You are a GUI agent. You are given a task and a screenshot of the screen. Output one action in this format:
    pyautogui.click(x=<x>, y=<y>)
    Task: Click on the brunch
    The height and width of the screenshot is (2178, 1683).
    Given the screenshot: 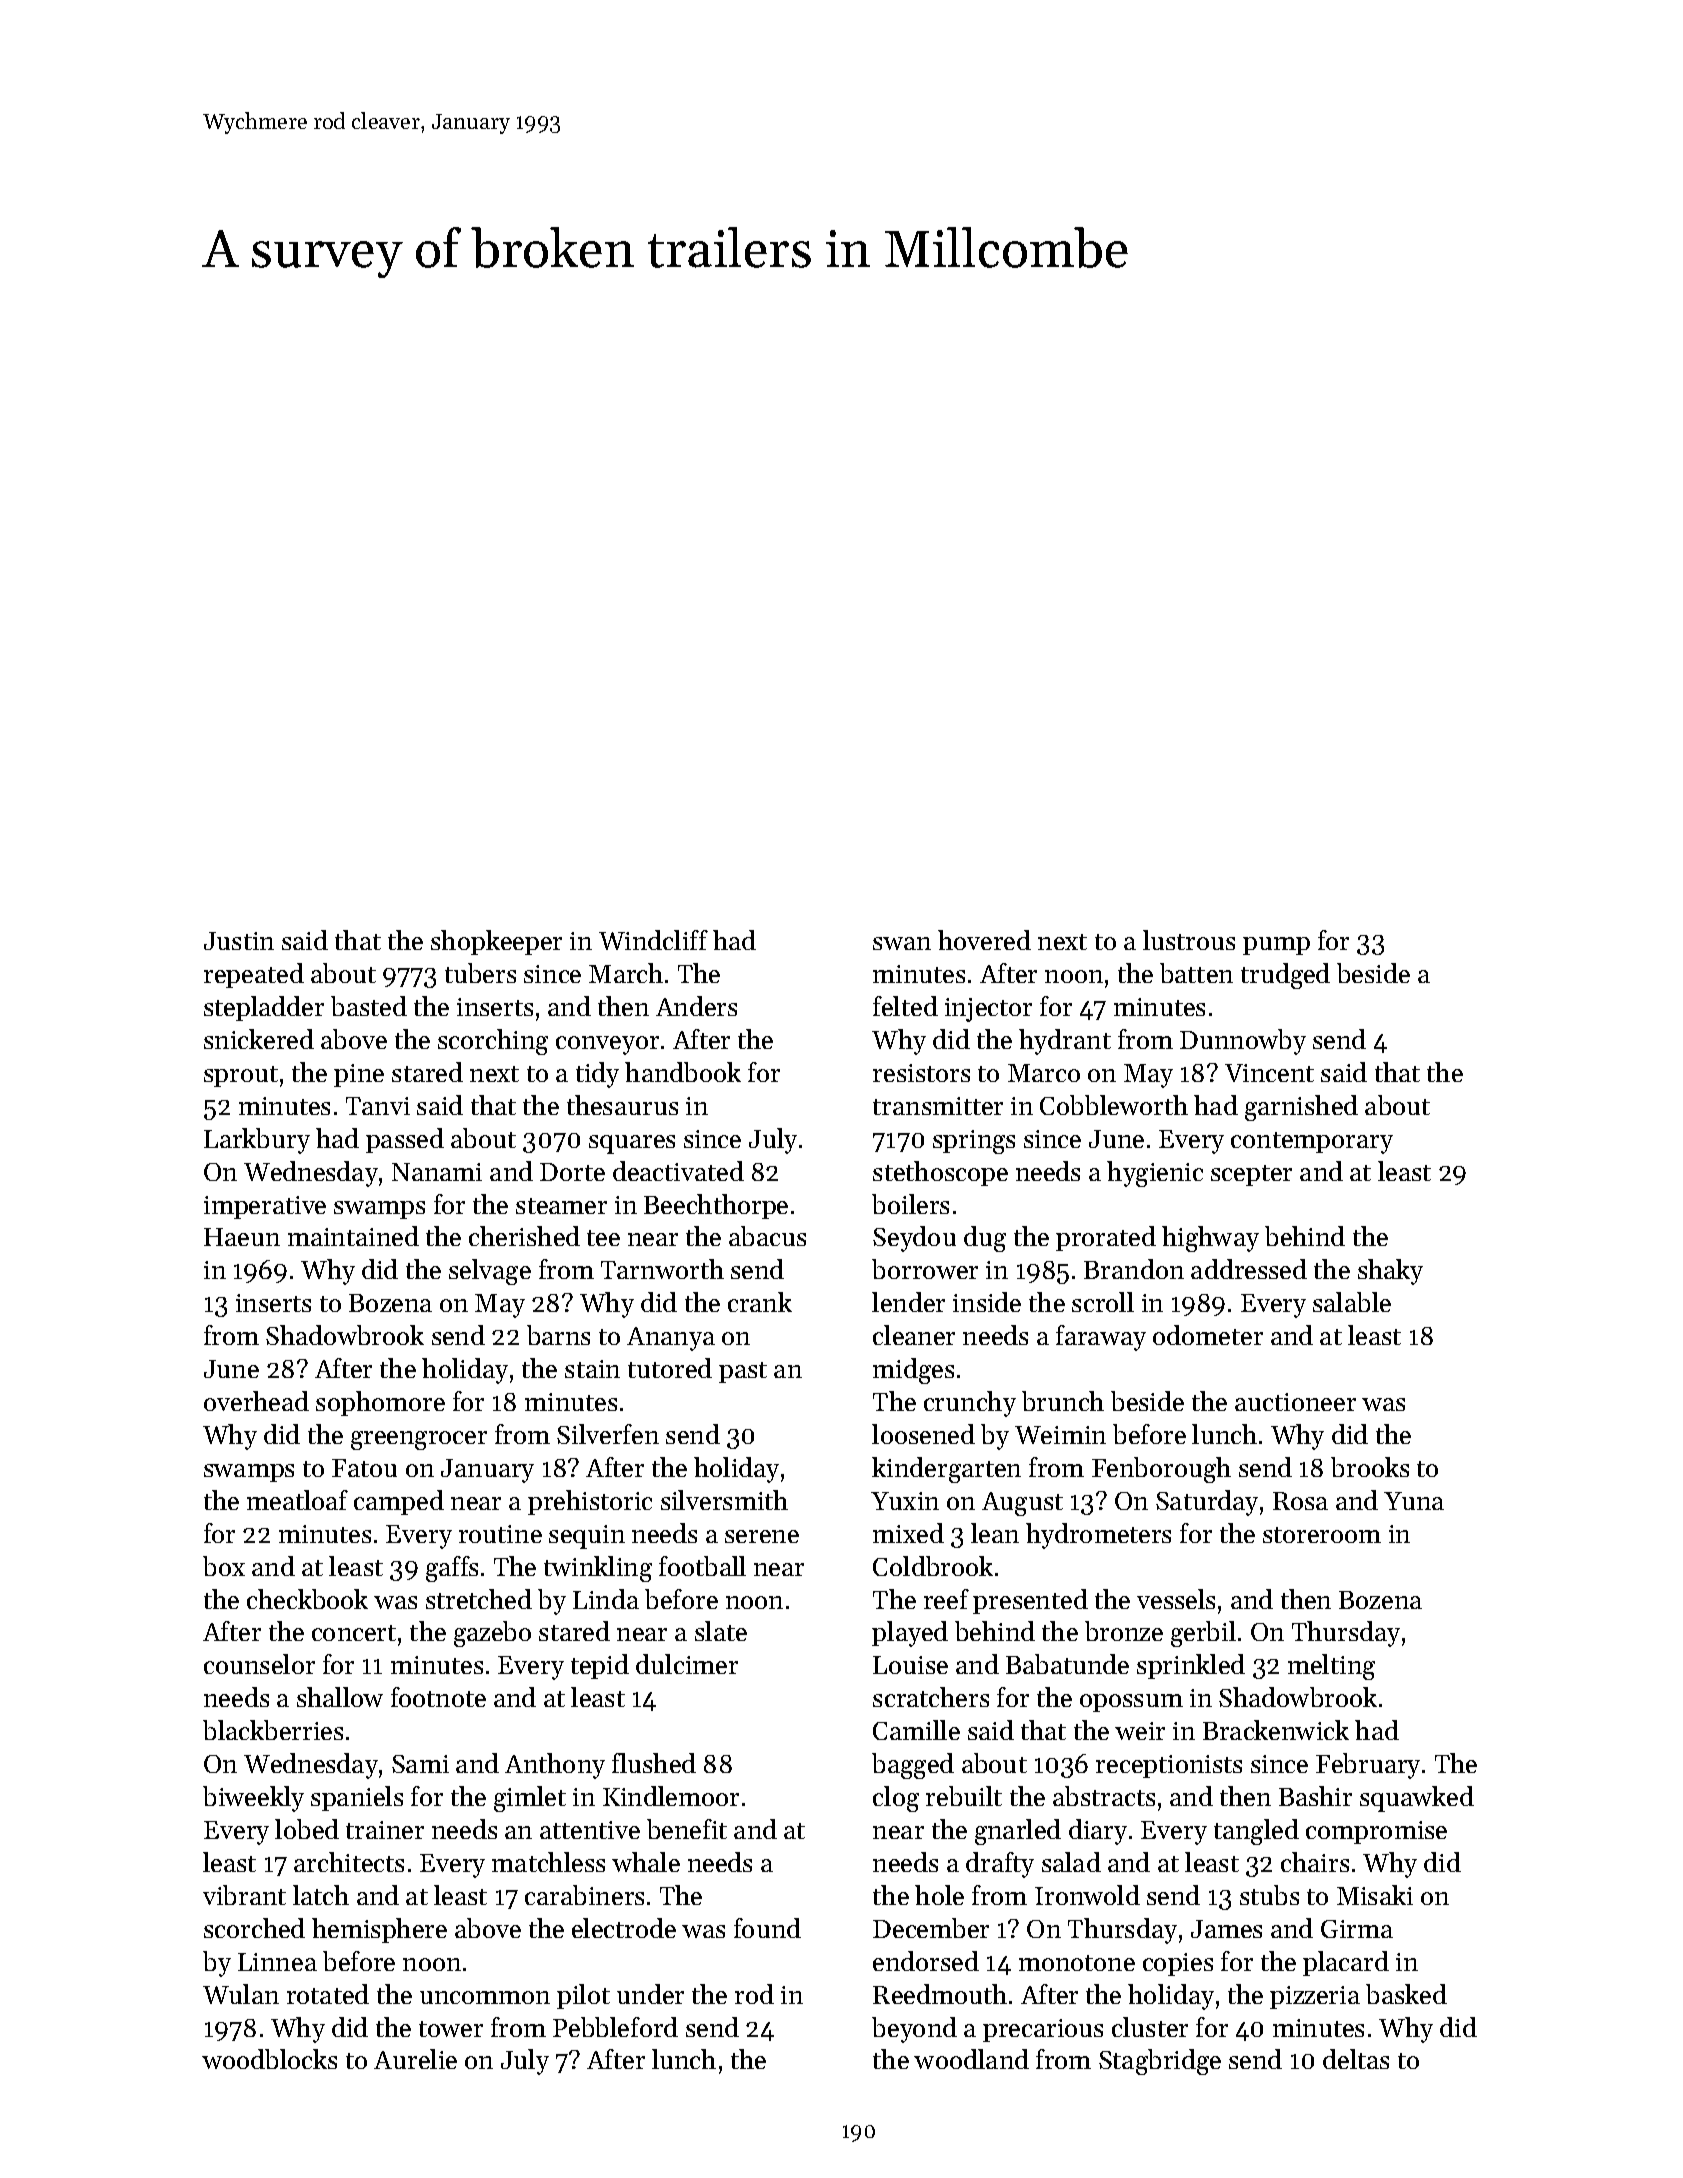 What is the action you would take?
    pyautogui.click(x=1063, y=1401)
